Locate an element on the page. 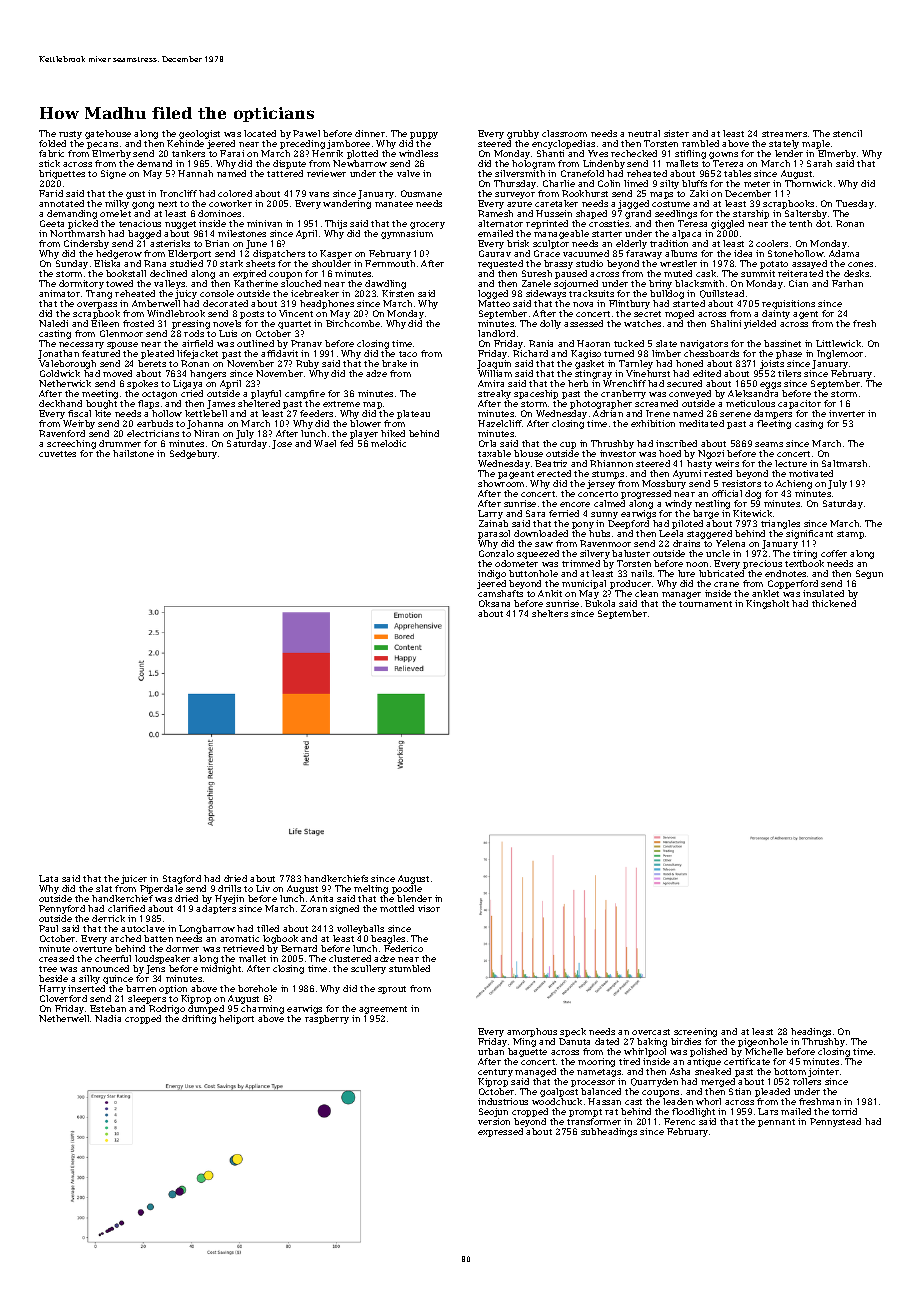  Aleksandra is located at coordinates (753, 393).
